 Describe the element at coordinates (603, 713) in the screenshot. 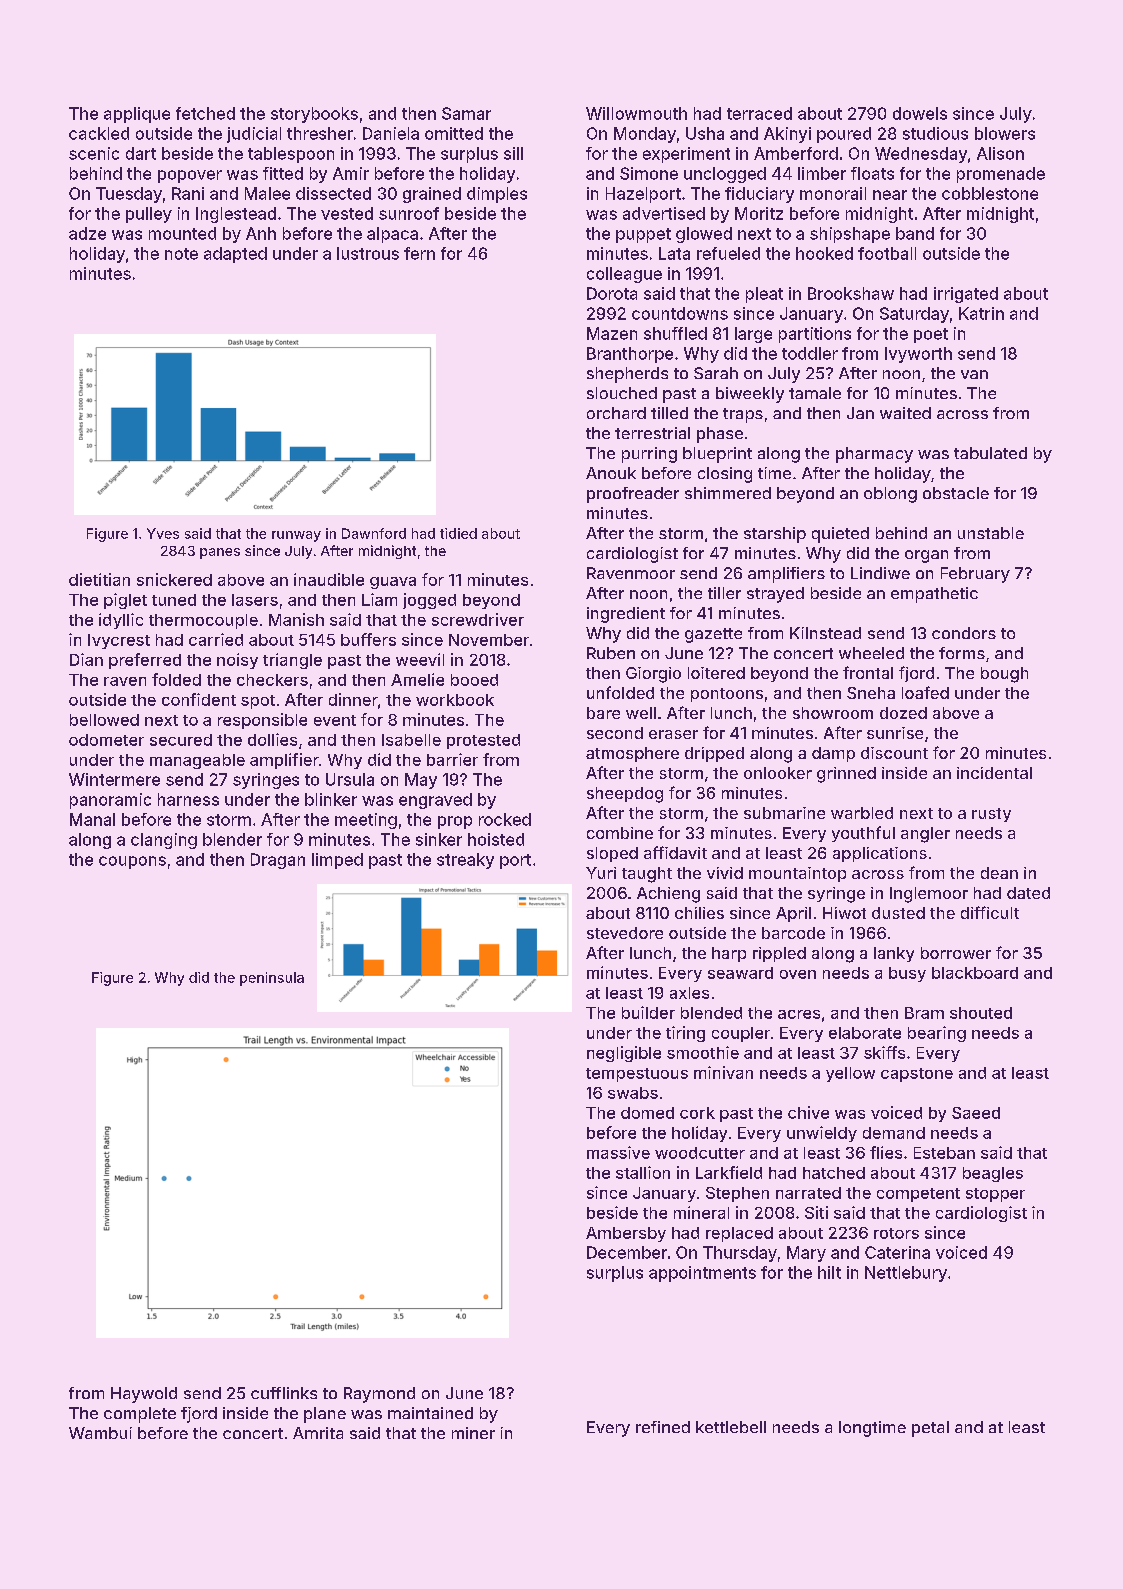

I see `bare` at that location.
